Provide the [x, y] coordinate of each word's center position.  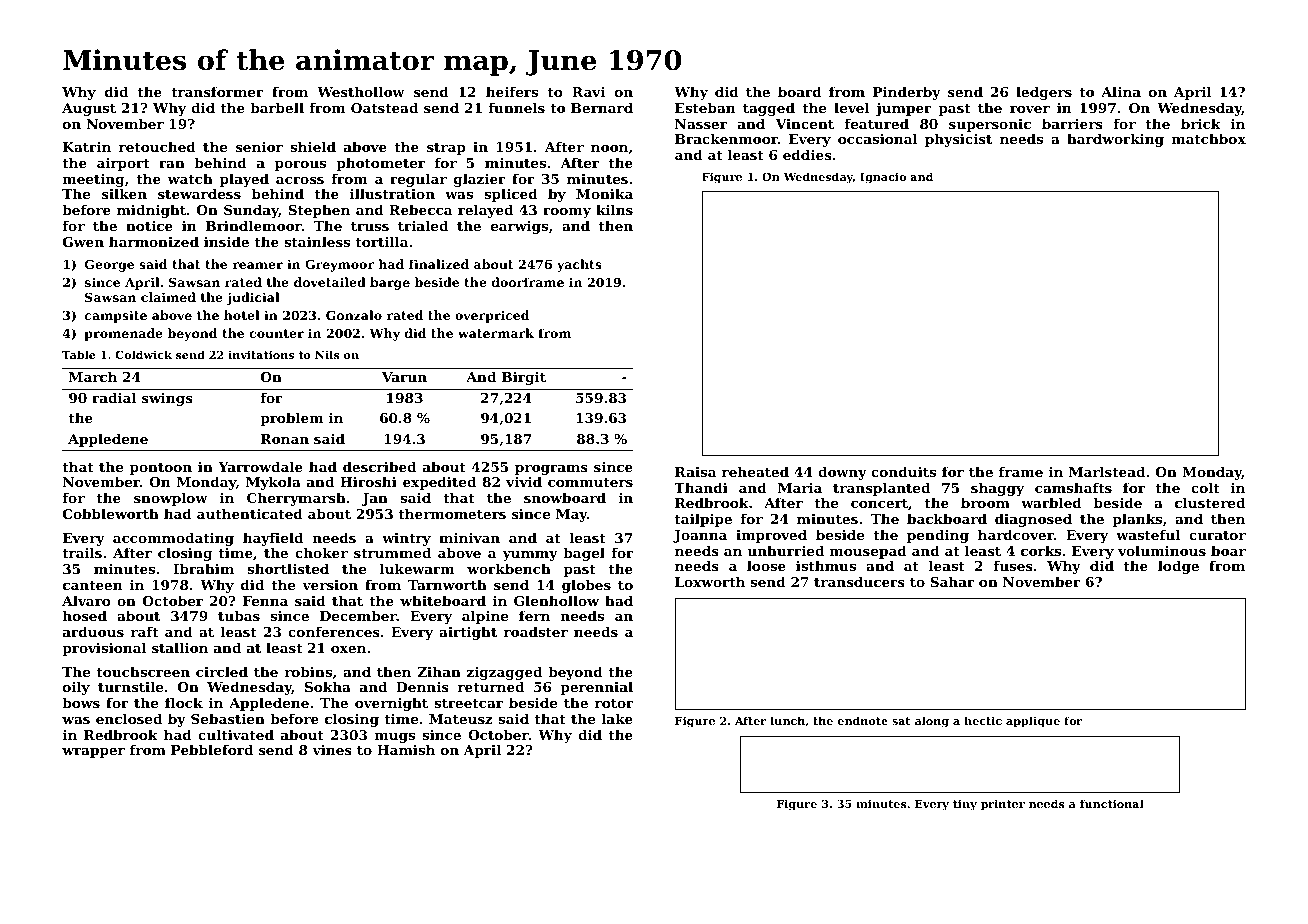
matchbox [1209, 138]
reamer [258, 265]
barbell [277, 107]
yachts [579, 265]
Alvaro [86, 600]
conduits [903, 471]
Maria [800, 488]
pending [938, 536]
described [379, 466]
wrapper [93, 753]
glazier [480, 180]
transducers [859, 581]
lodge [1178, 567]
